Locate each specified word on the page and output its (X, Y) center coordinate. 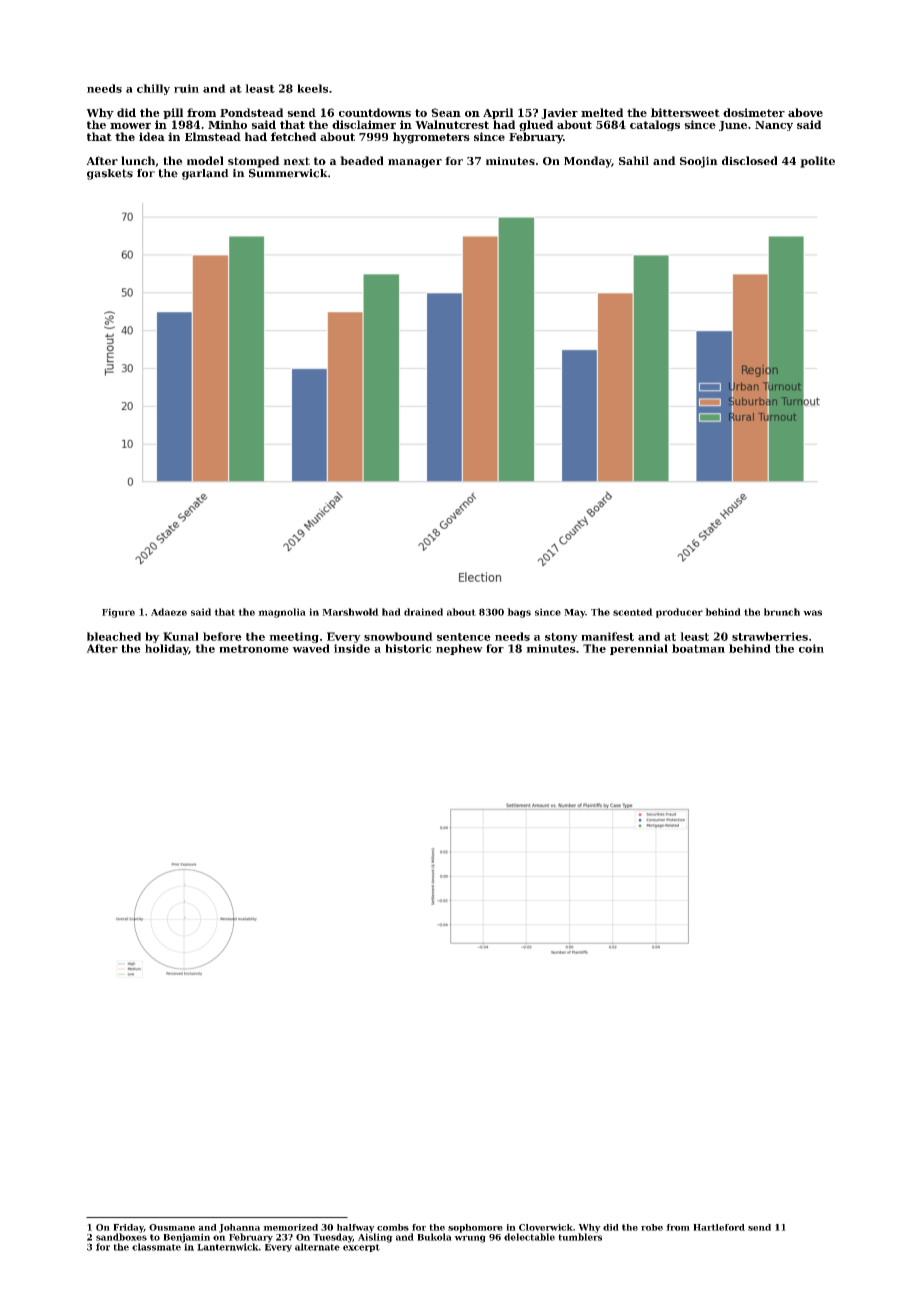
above (805, 112)
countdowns (375, 112)
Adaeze (169, 612)
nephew (459, 649)
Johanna (239, 1228)
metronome (254, 649)
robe (652, 1227)
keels (312, 88)
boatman (698, 648)
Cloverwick (546, 1227)
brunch (782, 612)
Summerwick (288, 173)
